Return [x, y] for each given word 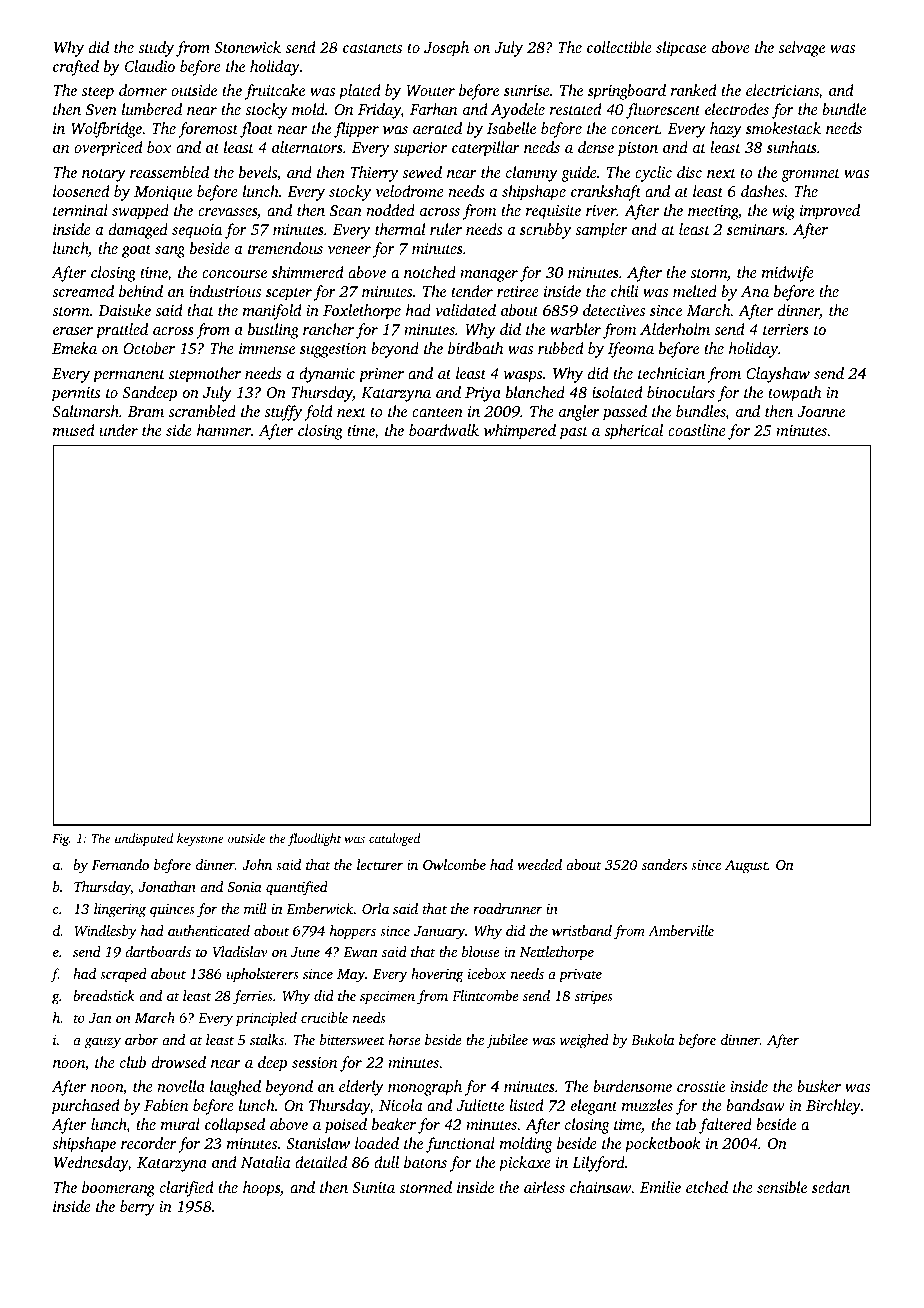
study [156, 49]
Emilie [660, 1187]
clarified [187, 1189]
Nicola [401, 1105]
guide [579, 174]
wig [783, 212]
